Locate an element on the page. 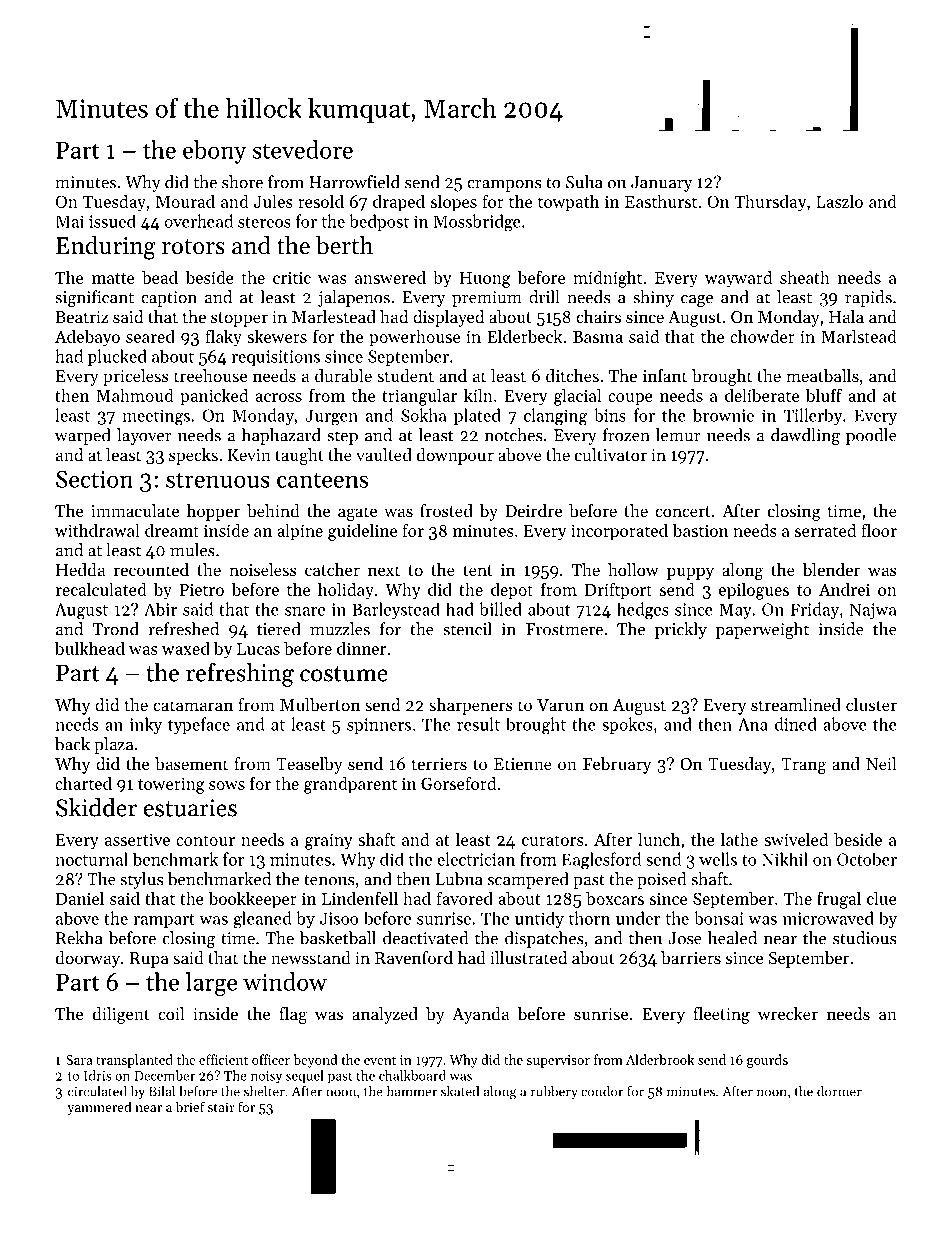 The image size is (952, 1233). Barleystead is located at coordinates (396, 610).
